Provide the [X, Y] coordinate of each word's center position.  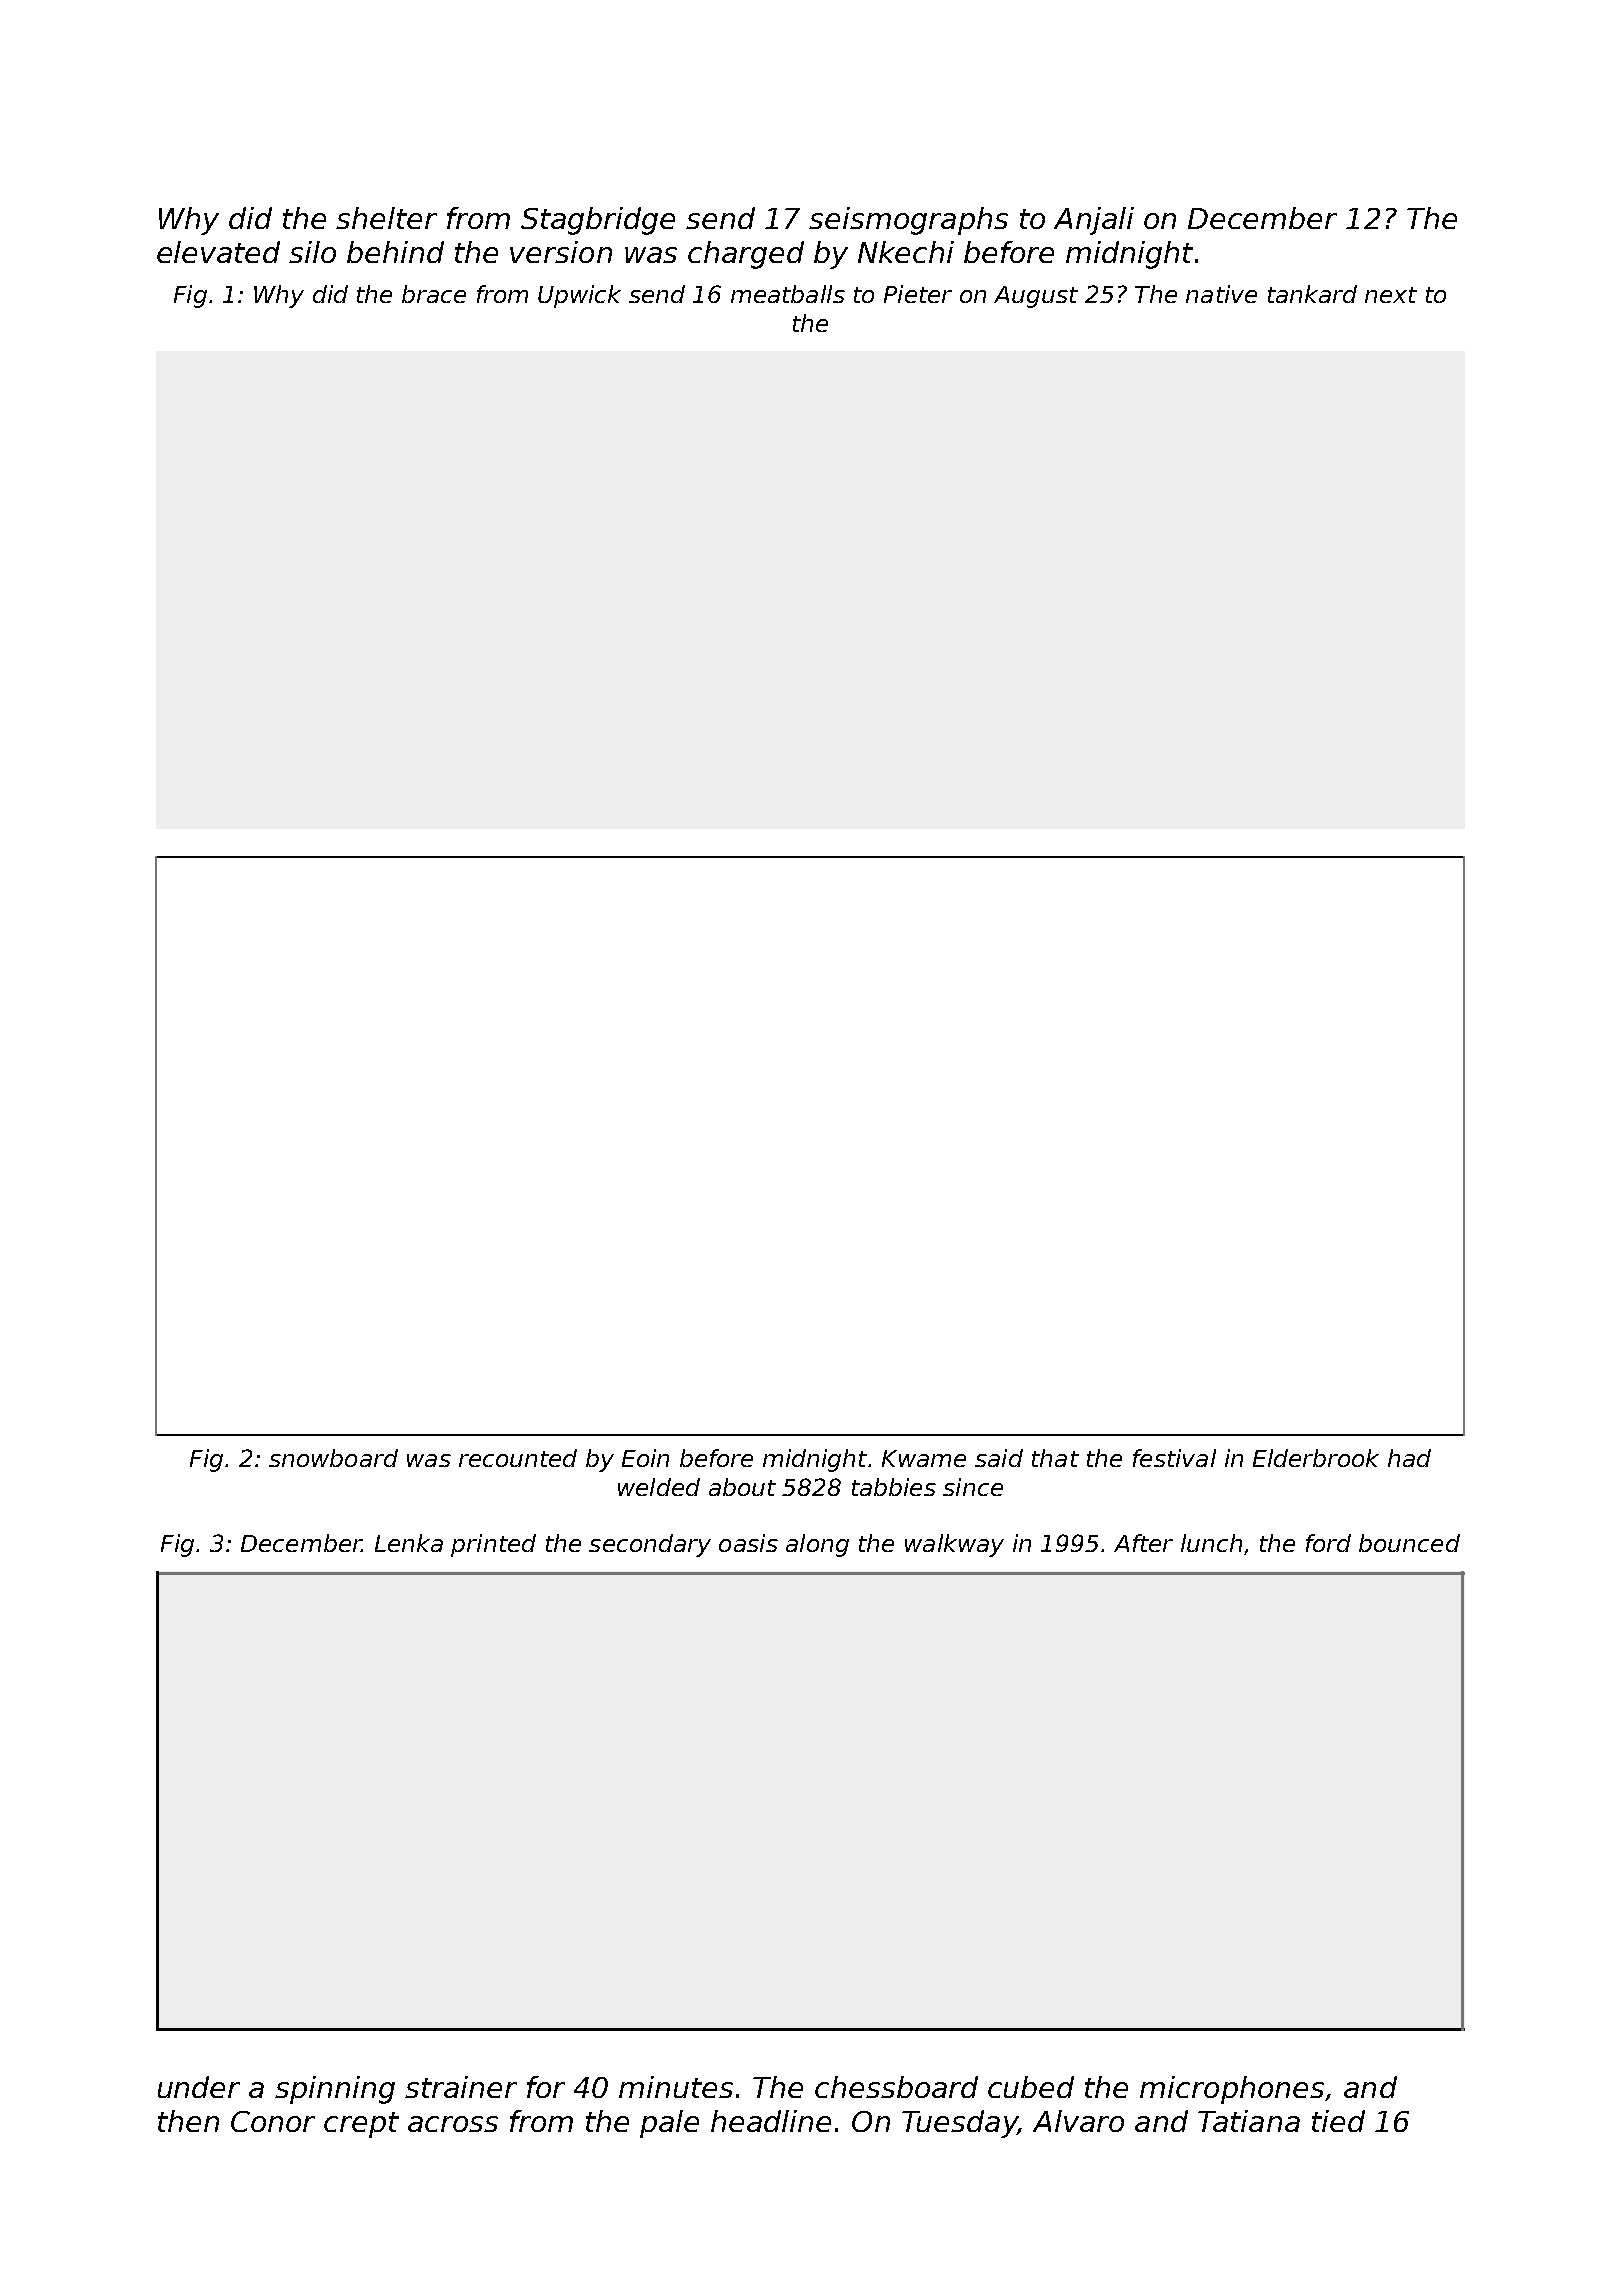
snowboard [333, 1458]
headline [771, 2121]
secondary [650, 1545]
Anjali [1094, 221]
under [199, 2087]
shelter [386, 218]
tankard [1312, 294]
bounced [1409, 1543]
